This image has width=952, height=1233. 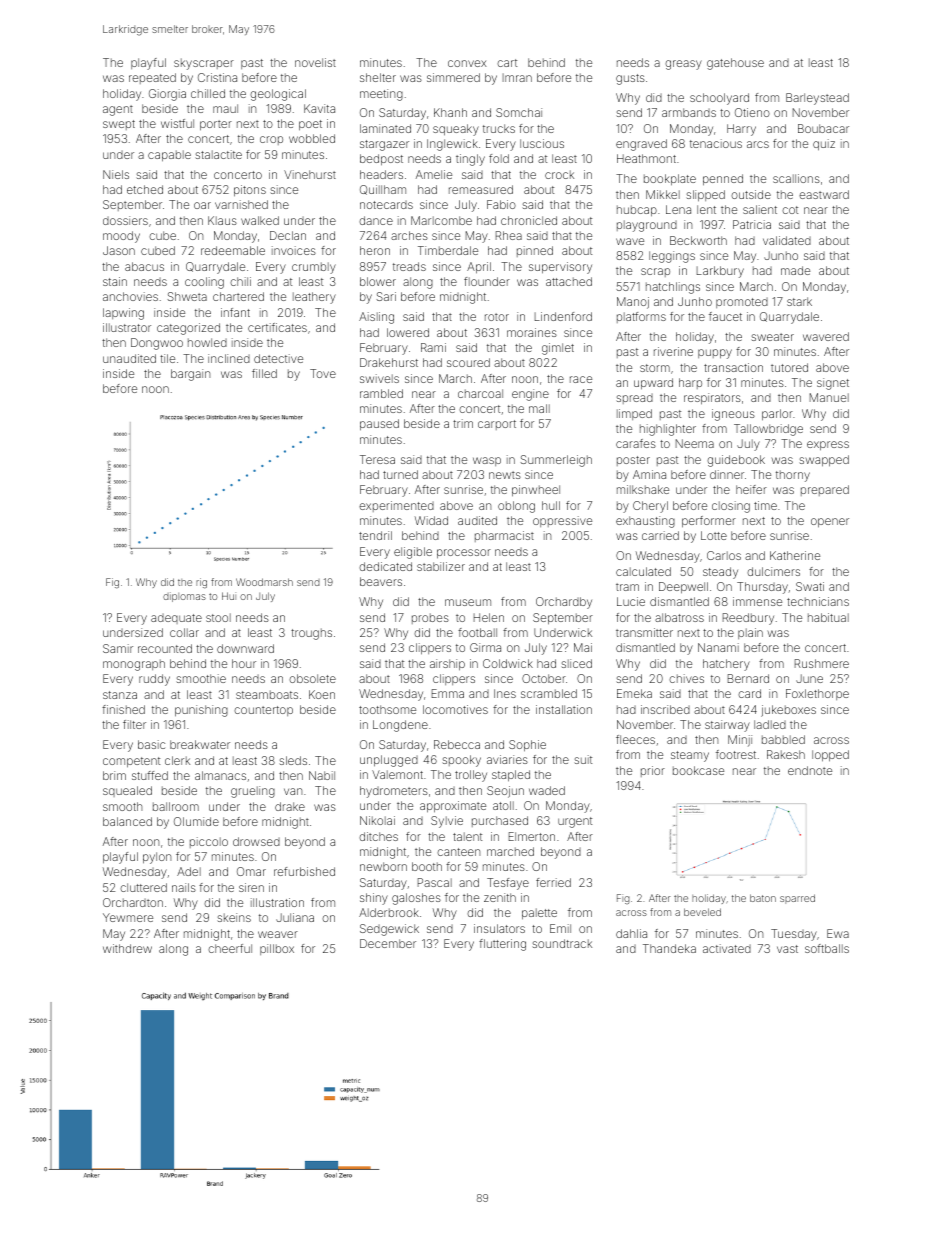 What do you see at coordinates (569, 281) in the image?
I see `attached` at bounding box center [569, 281].
